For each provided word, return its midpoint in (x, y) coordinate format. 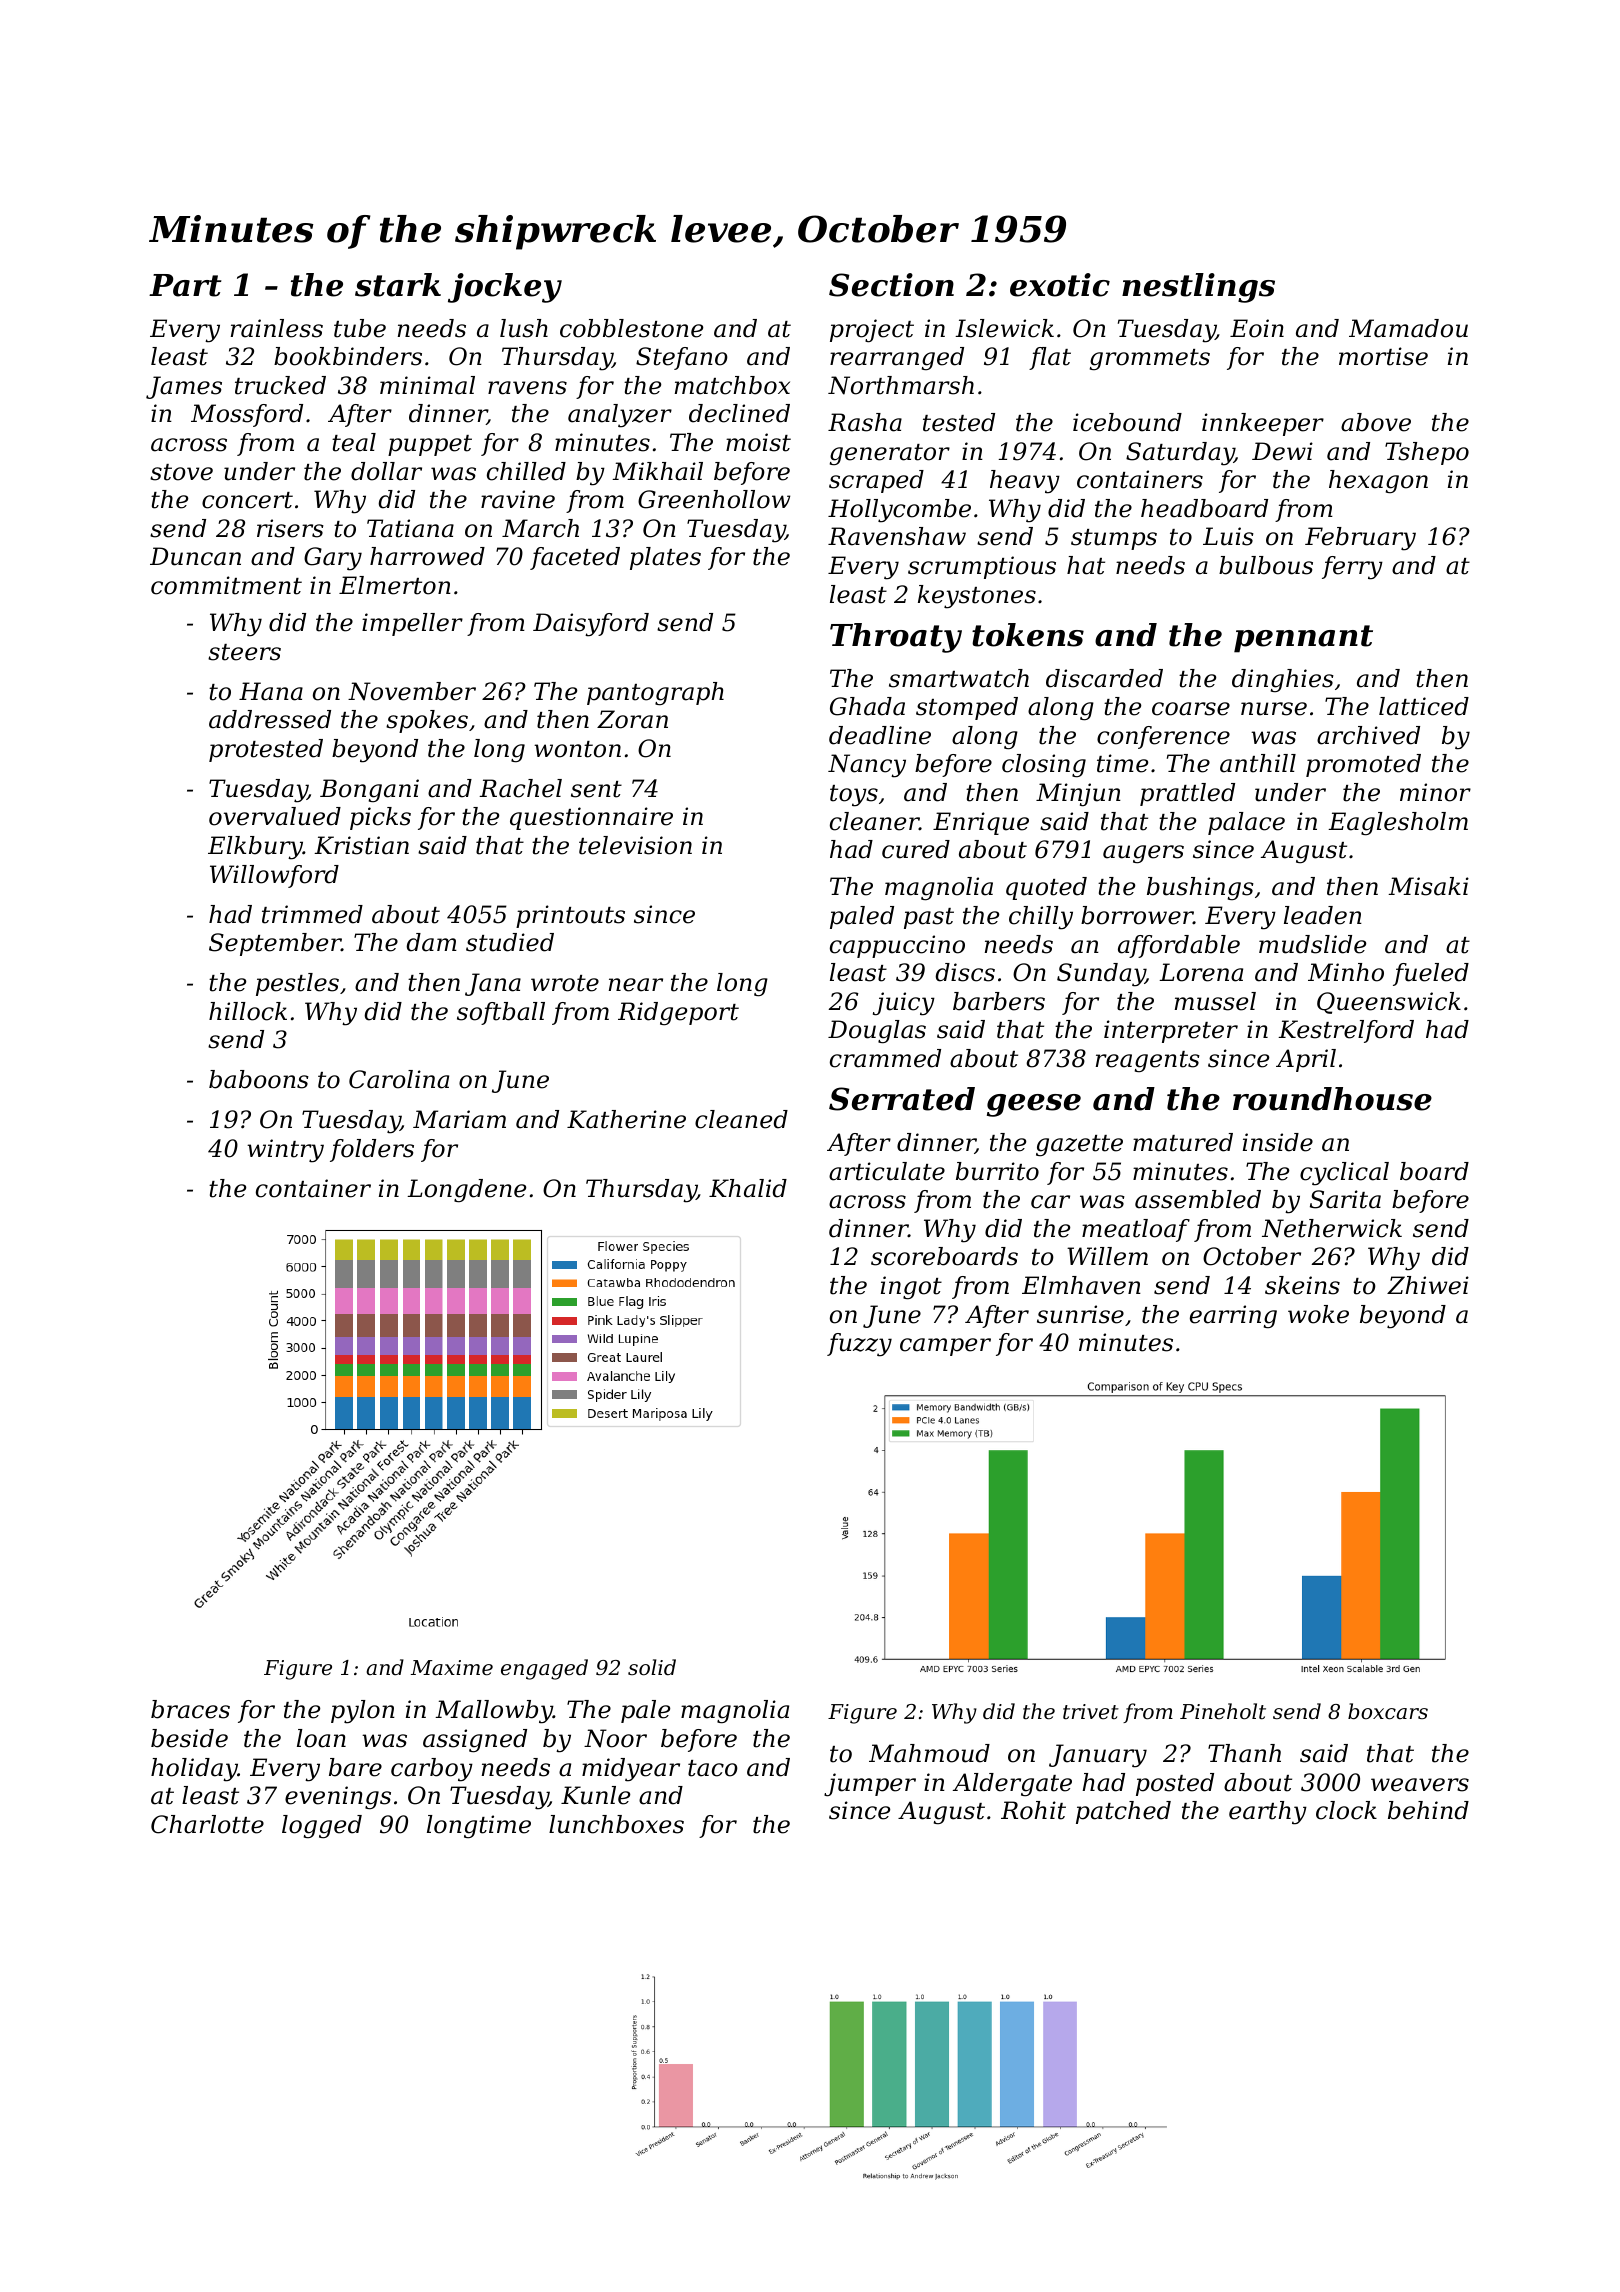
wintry (285, 1151)
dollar (386, 471)
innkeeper (1263, 424)
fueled (1431, 974)
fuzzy (859, 1345)
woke (1318, 1314)
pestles (297, 984)
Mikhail (657, 471)
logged (322, 1827)
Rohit (1033, 1810)
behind (1428, 1810)
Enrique (981, 823)
